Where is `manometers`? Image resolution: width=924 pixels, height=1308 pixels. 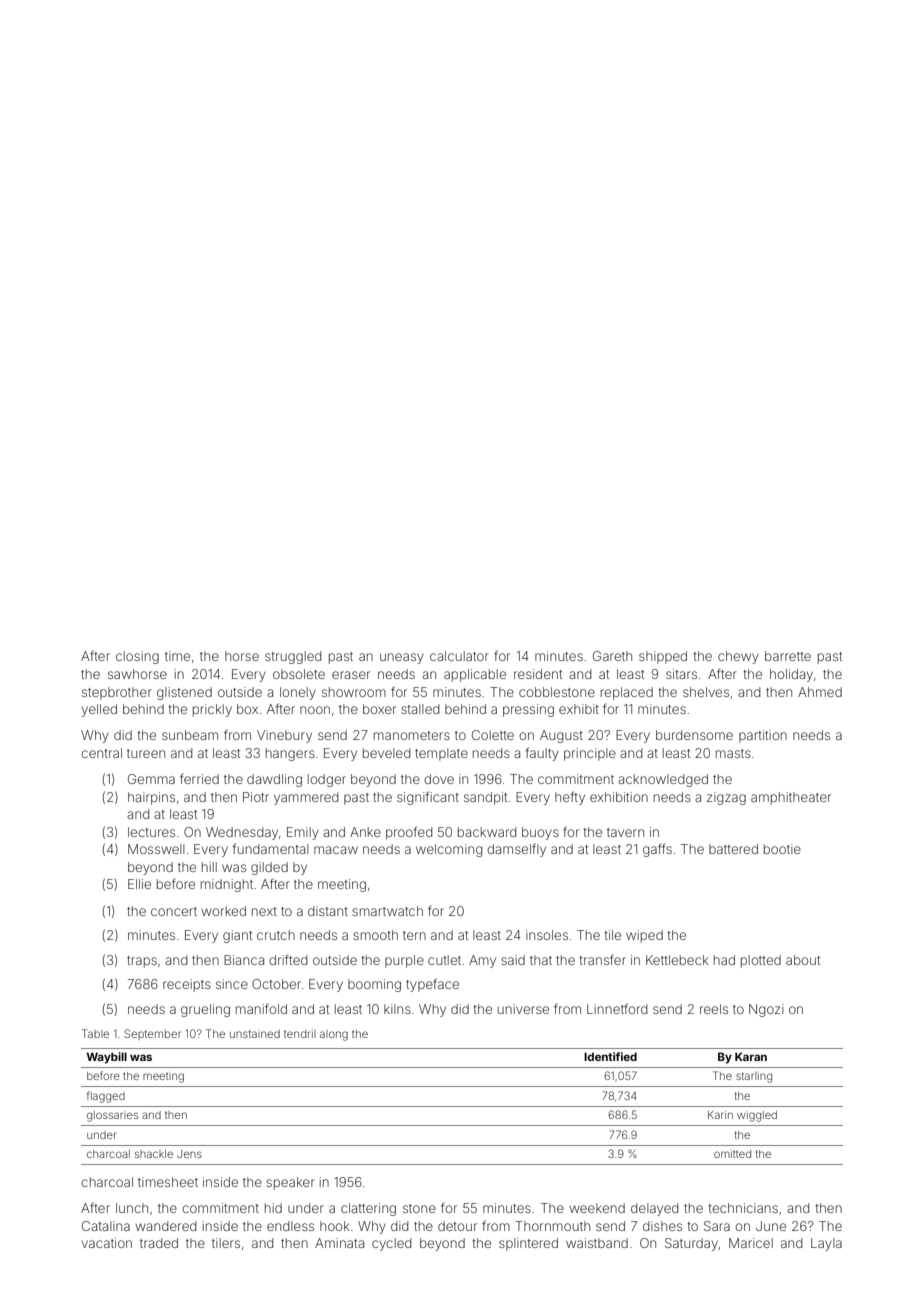 manometers is located at coordinates (412, 735).
